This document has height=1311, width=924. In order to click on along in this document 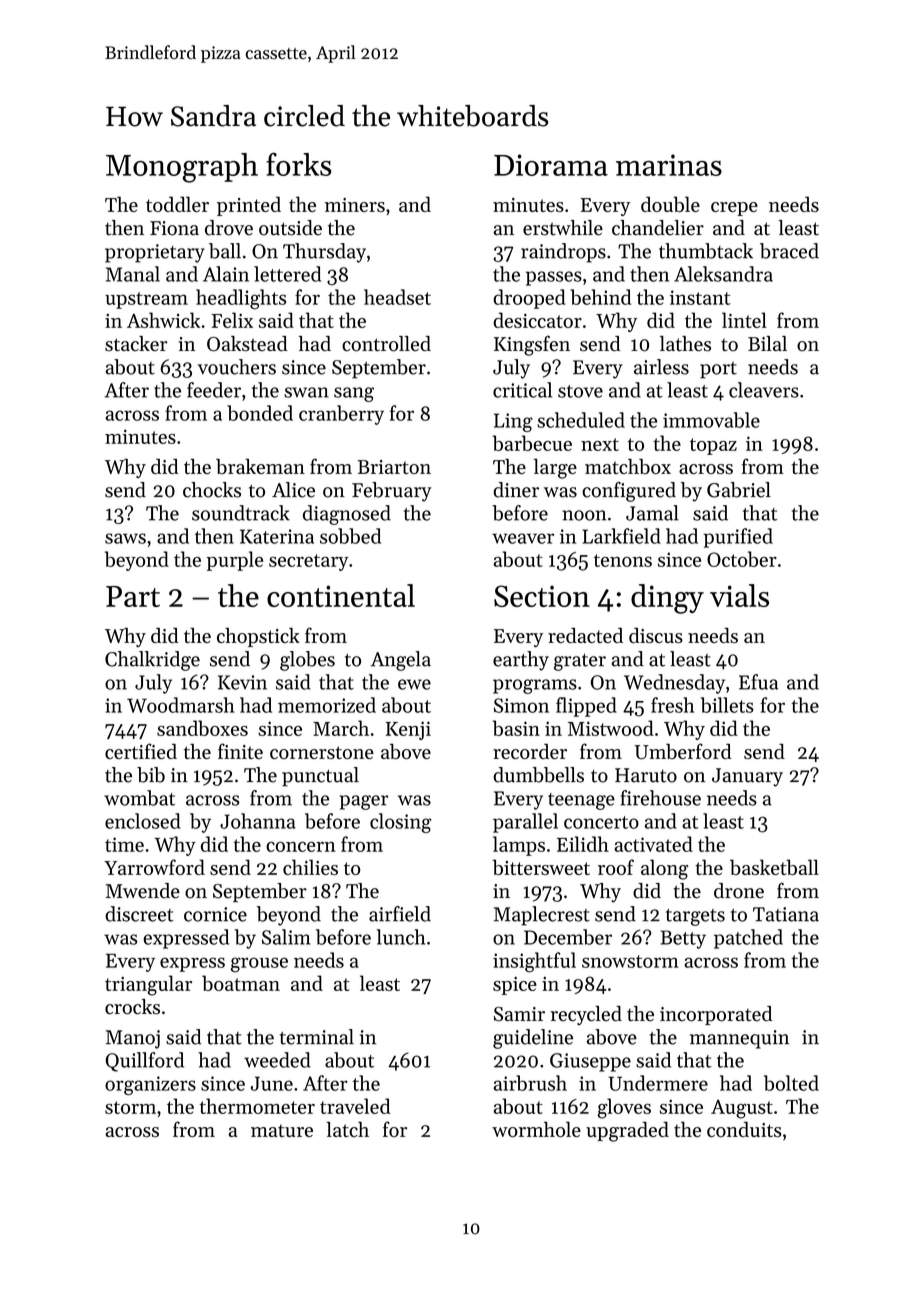, I will do `click(665, 869)`.
